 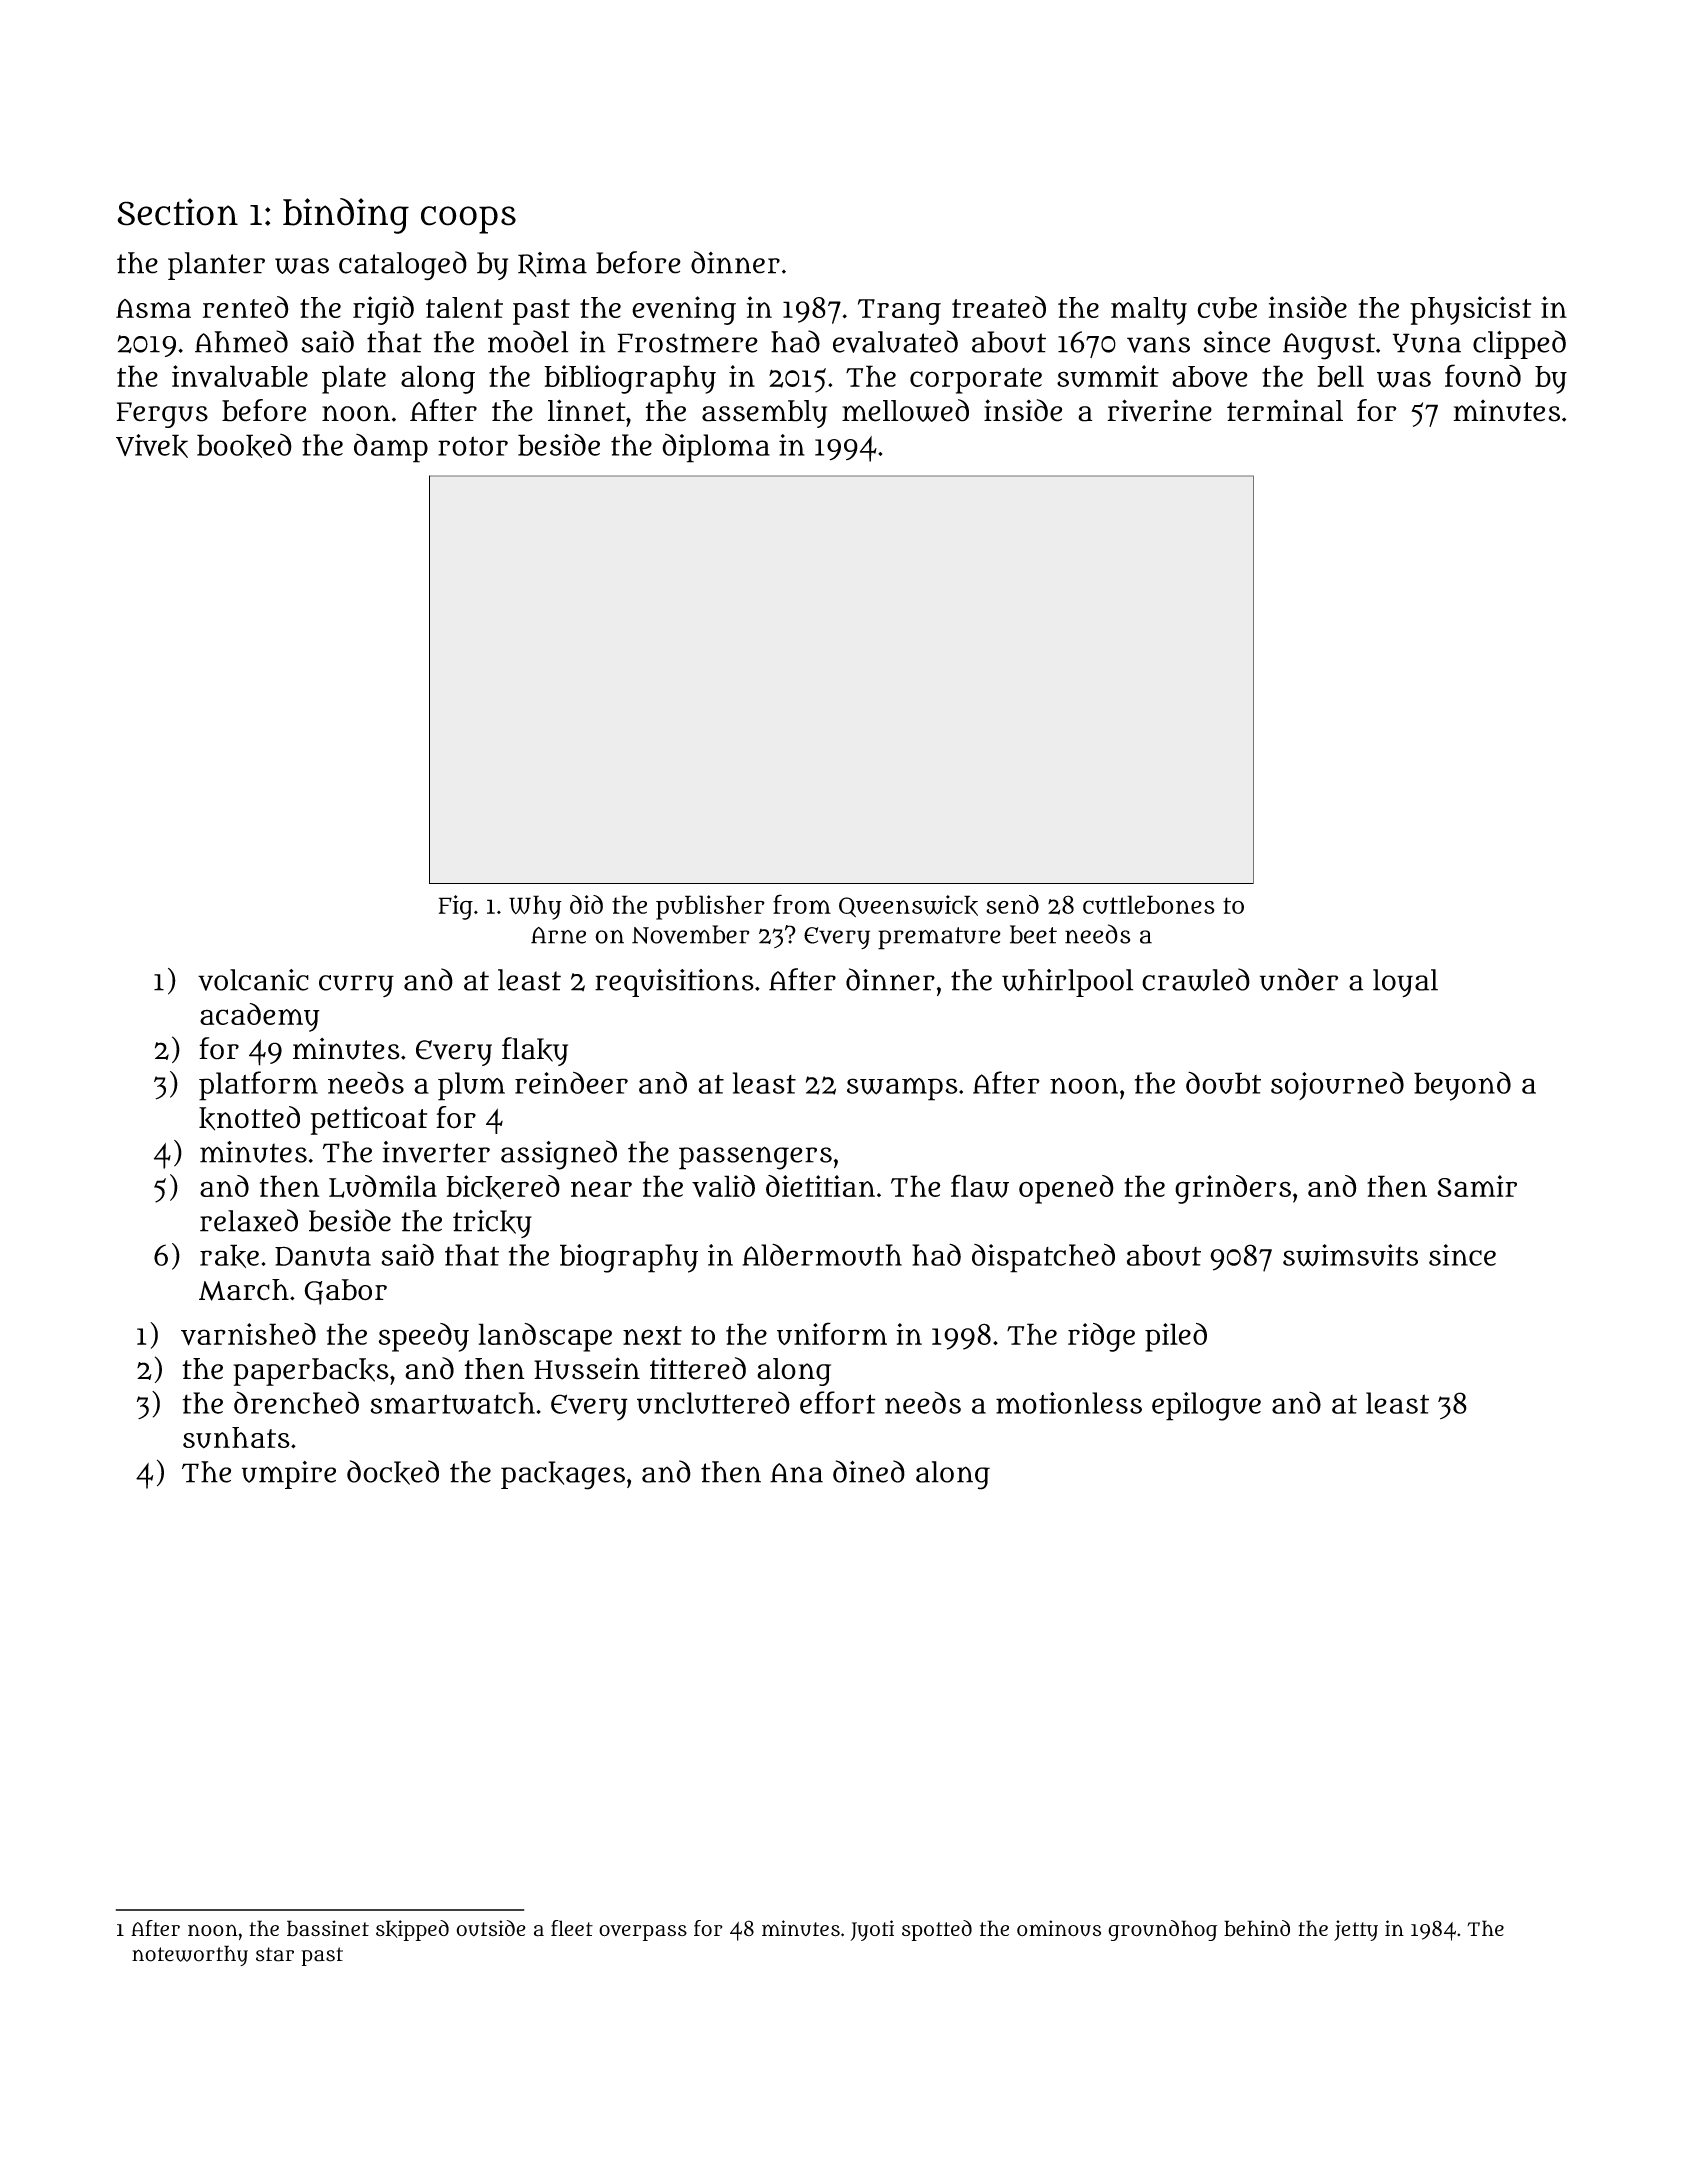 I want to click on jetty, so click(x=1356, y=1930).
